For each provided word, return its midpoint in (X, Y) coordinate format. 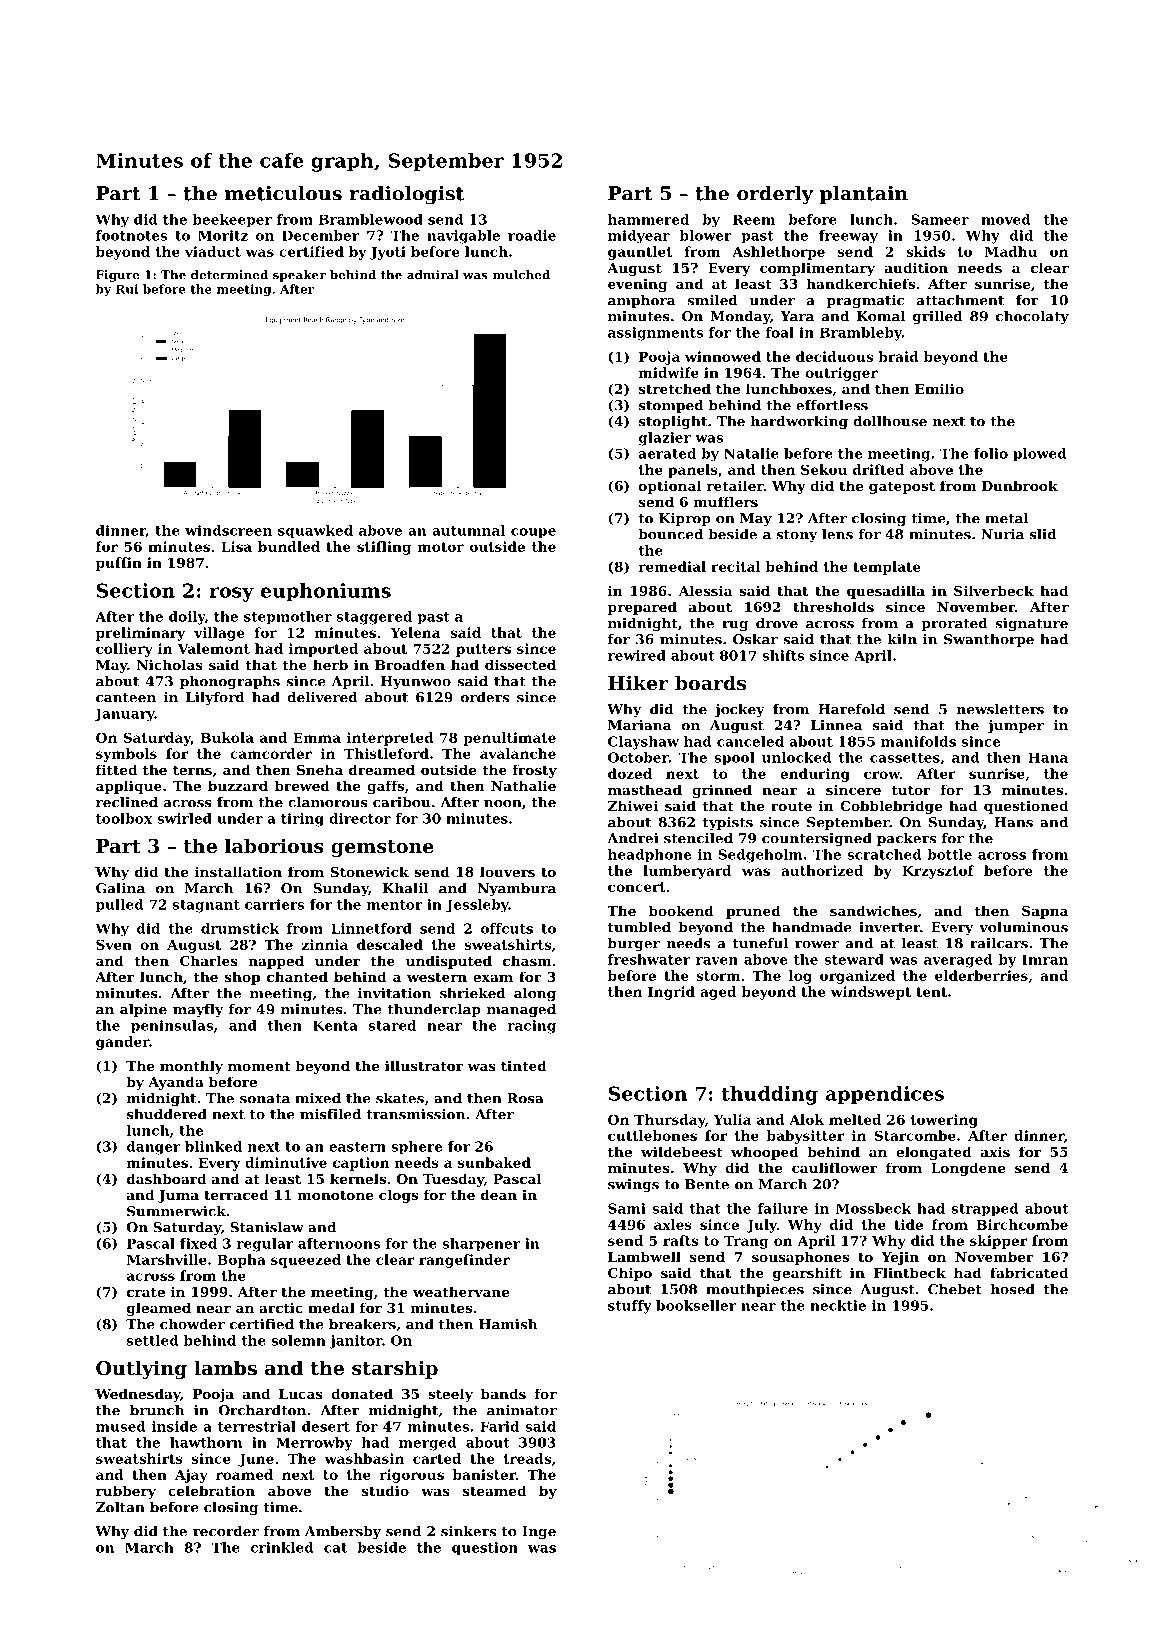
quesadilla (886, 592)
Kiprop (685, 519)
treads (527, 1458)
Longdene (968, 1169)
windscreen (228, 530)
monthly (191, 1067)
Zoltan (120, 1507)
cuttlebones (652, 1135)
